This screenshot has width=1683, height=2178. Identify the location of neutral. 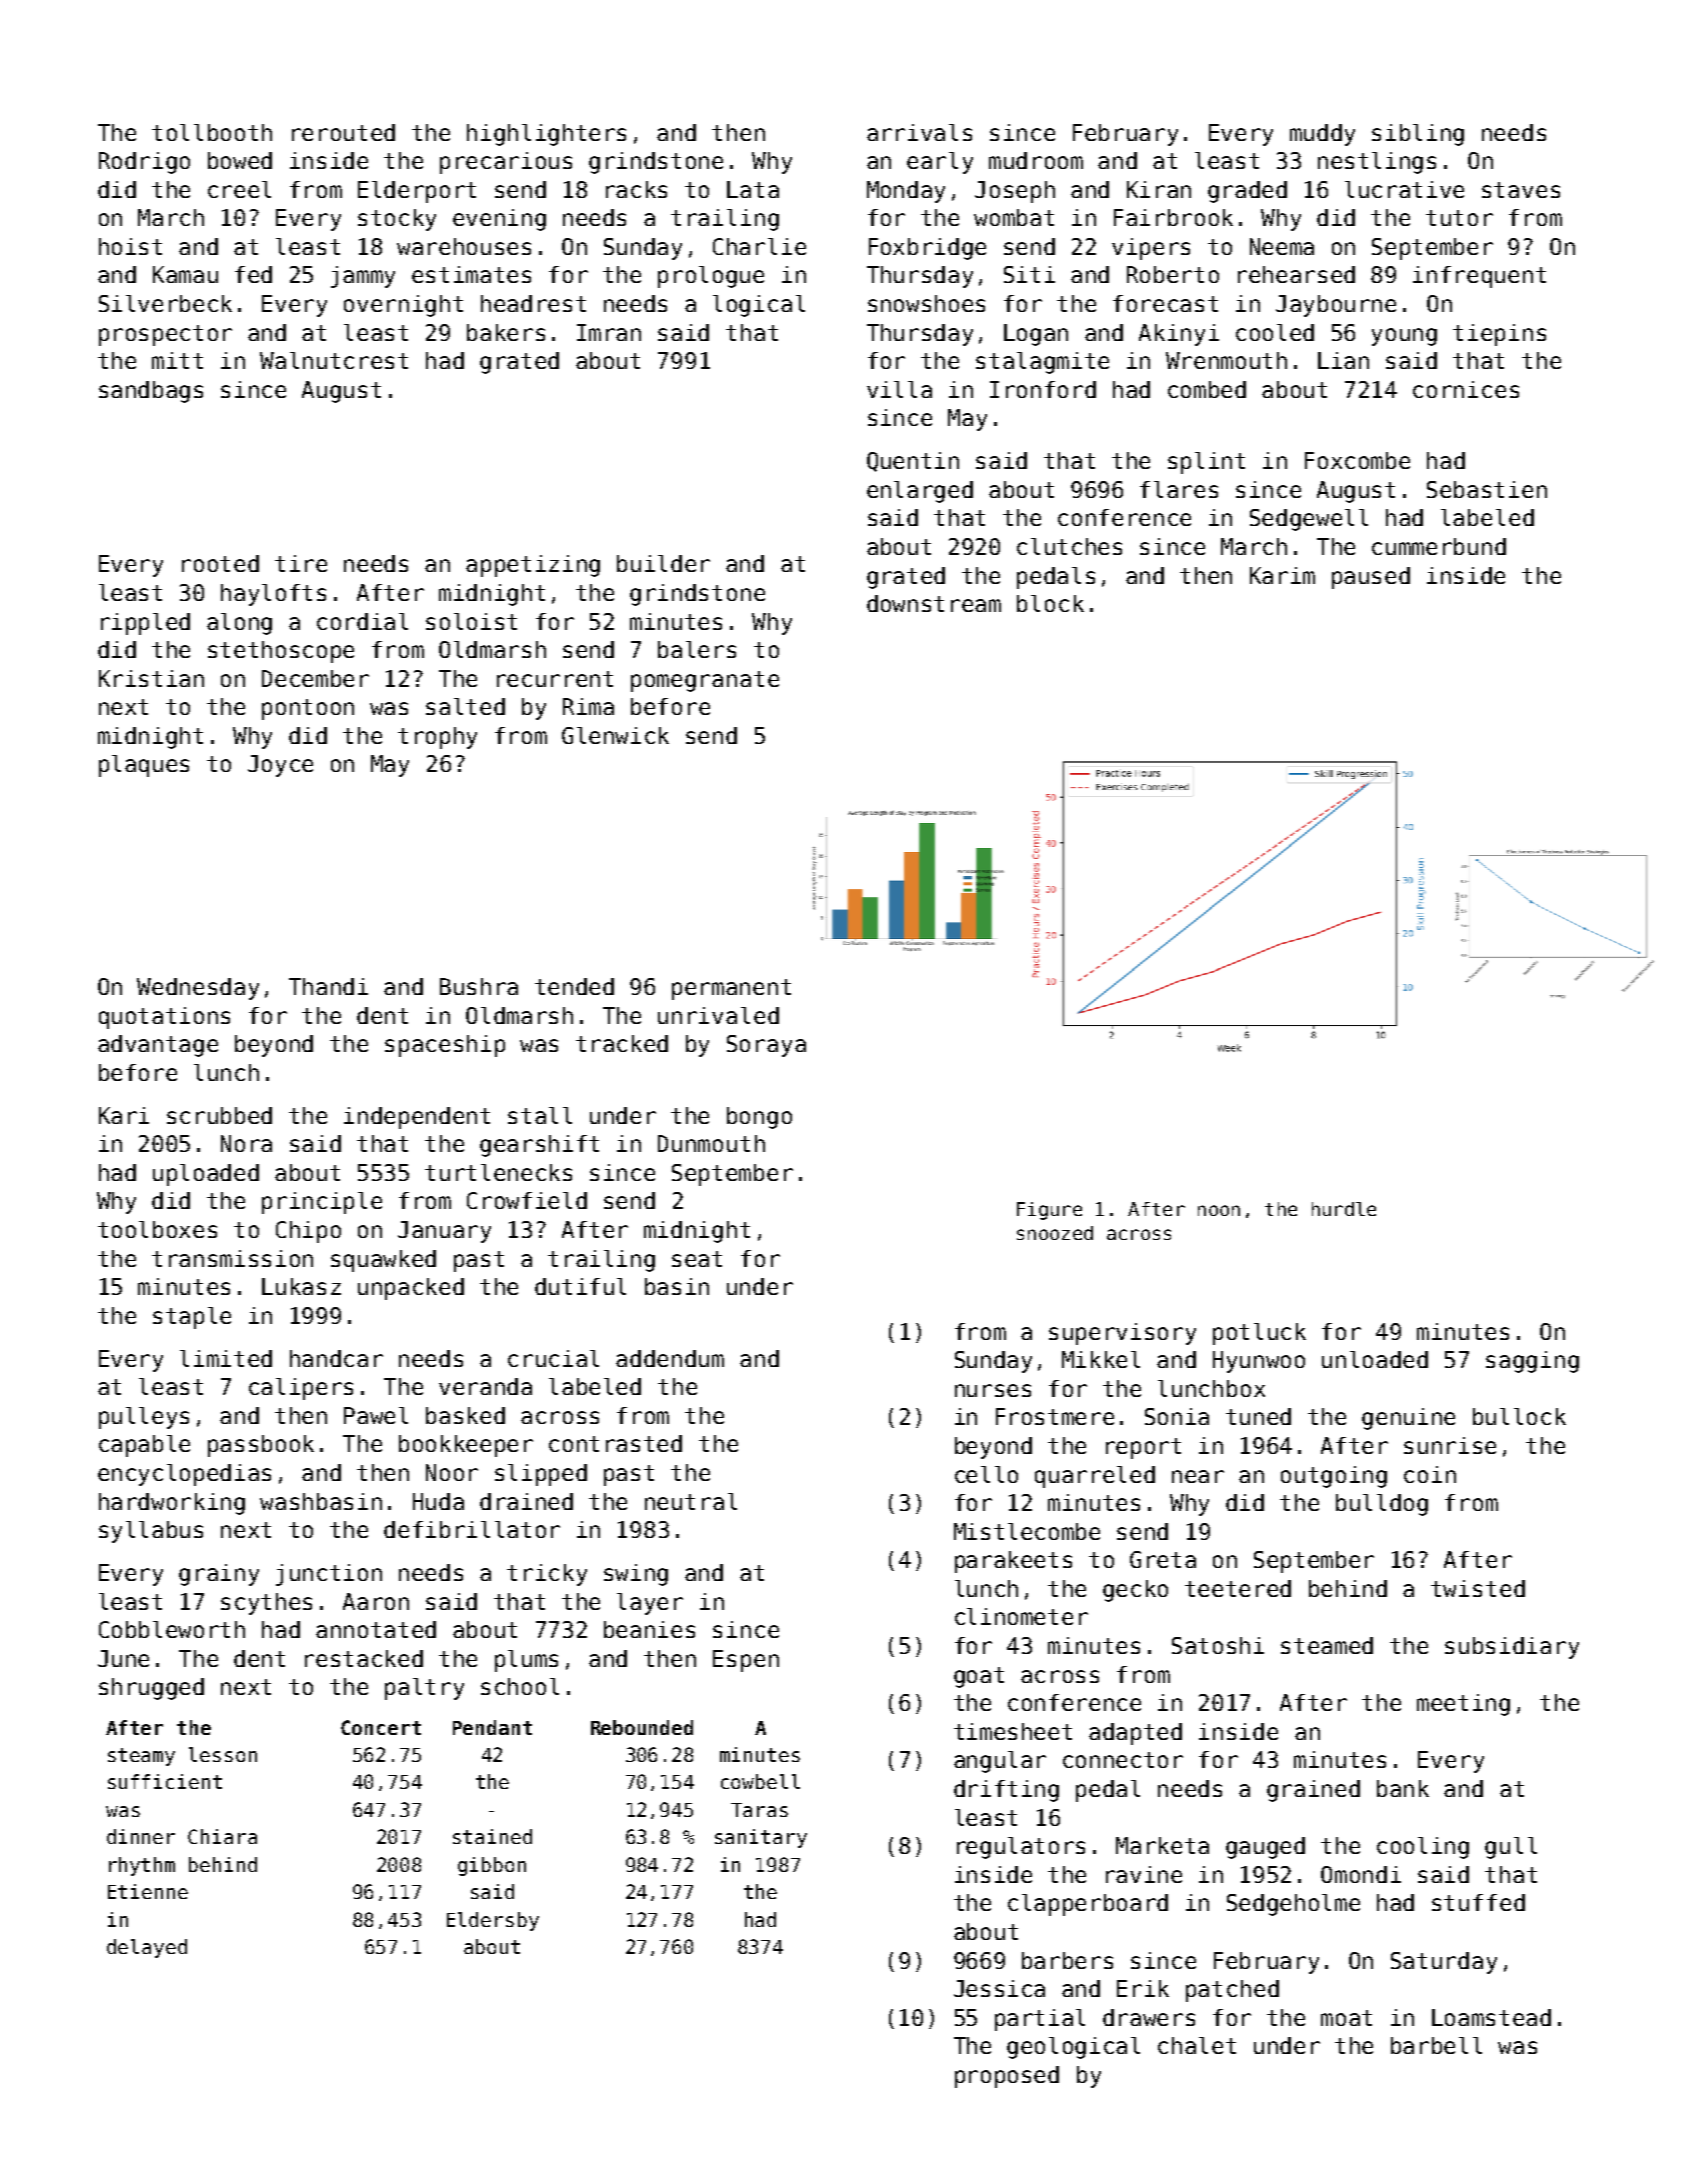
(691, 1501).
